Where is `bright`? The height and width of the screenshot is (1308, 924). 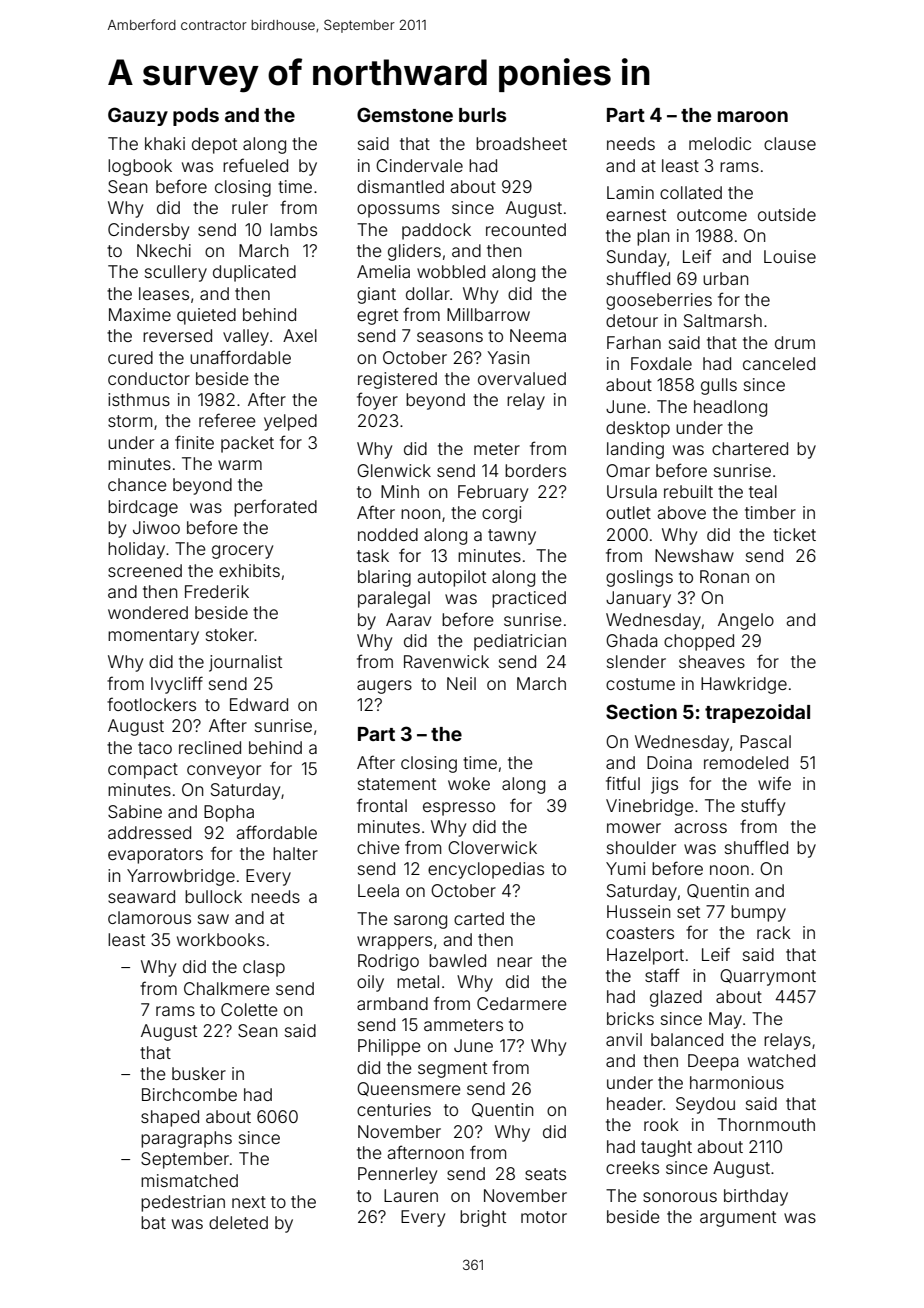 bright is located at coordinates (483, 1218).
